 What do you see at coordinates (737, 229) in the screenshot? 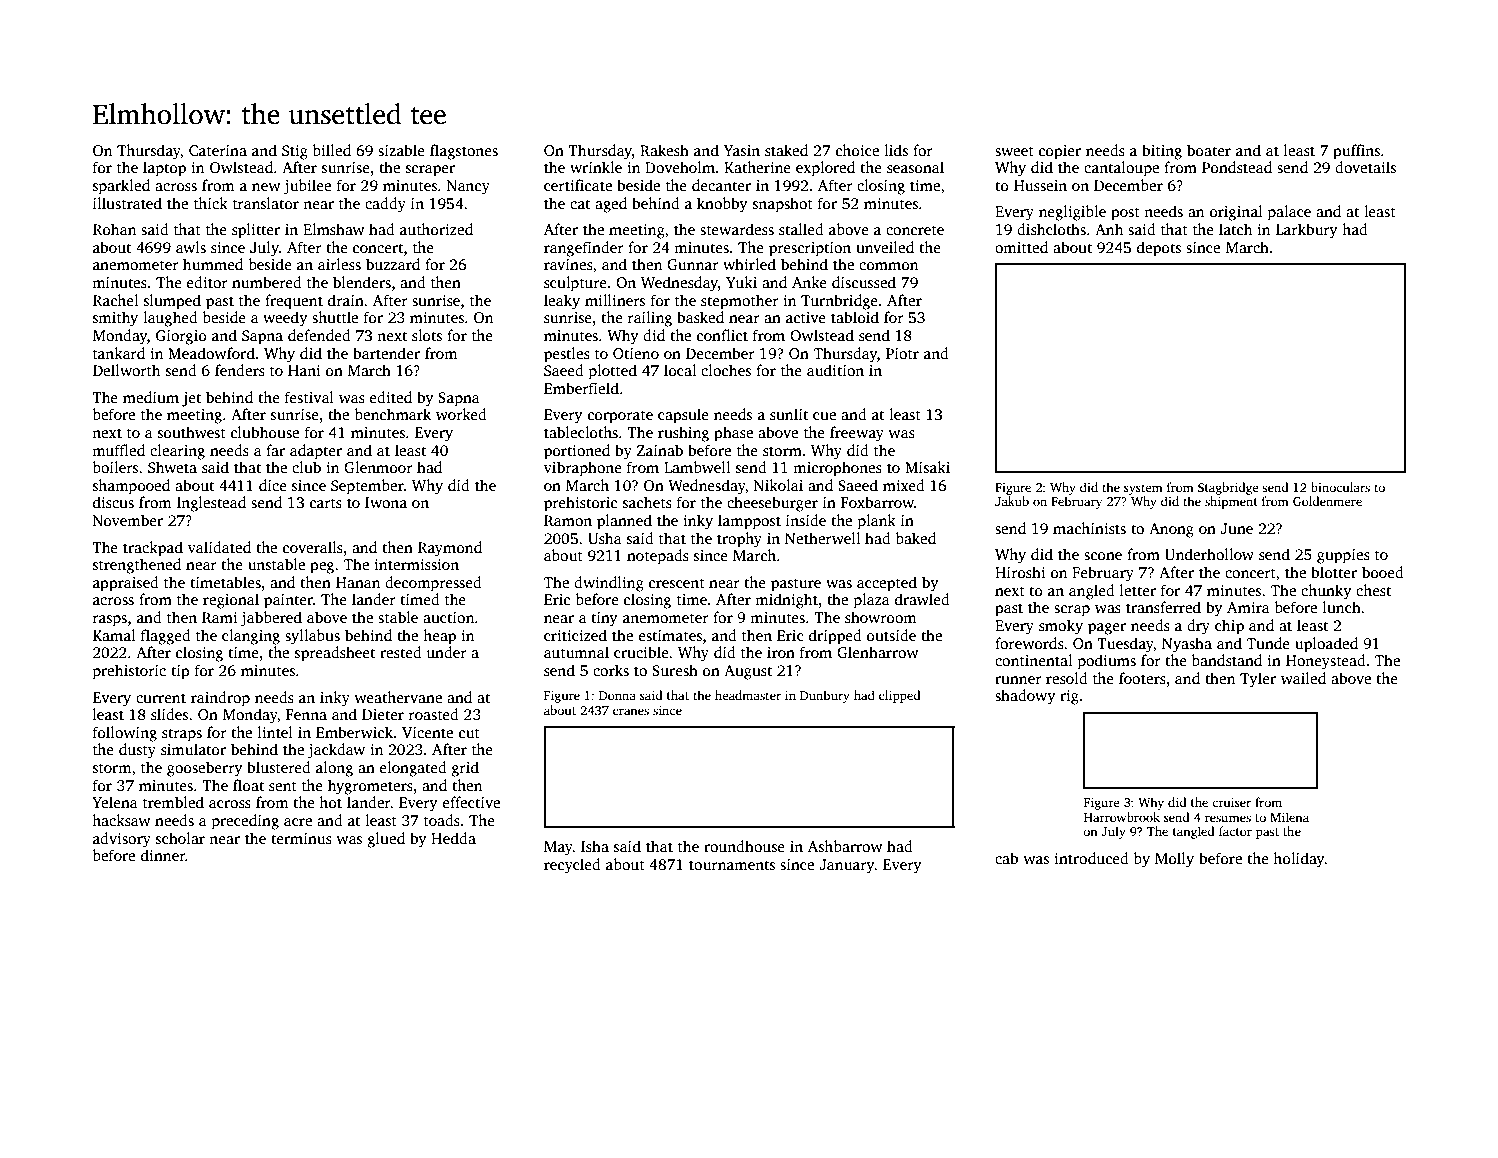
I see `stewardess` at bounding box center [737, 229].
